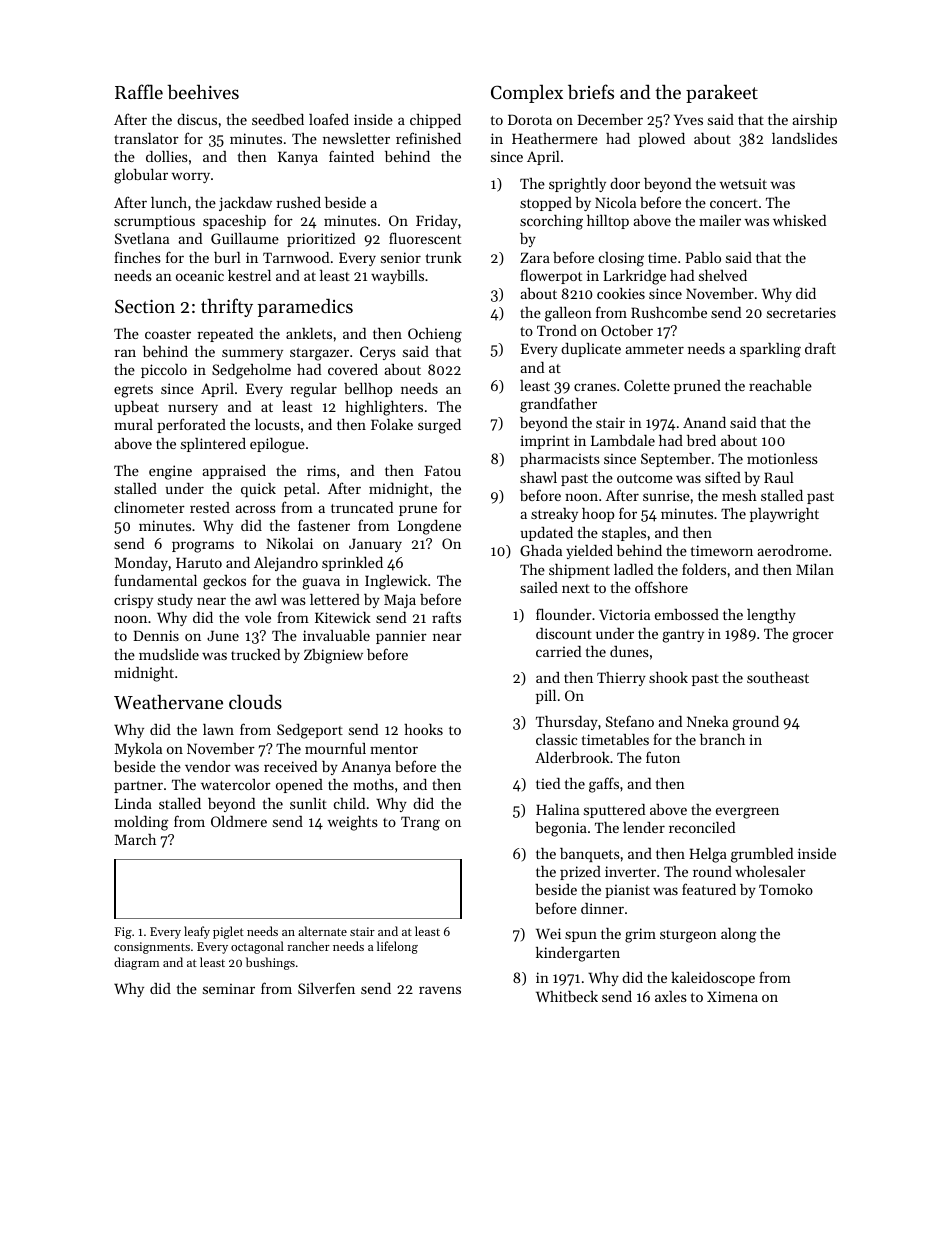  What do you see at coordinates (541, 550) in the screenshot?
I see `Ghada` at bounding box center [541, 550].
